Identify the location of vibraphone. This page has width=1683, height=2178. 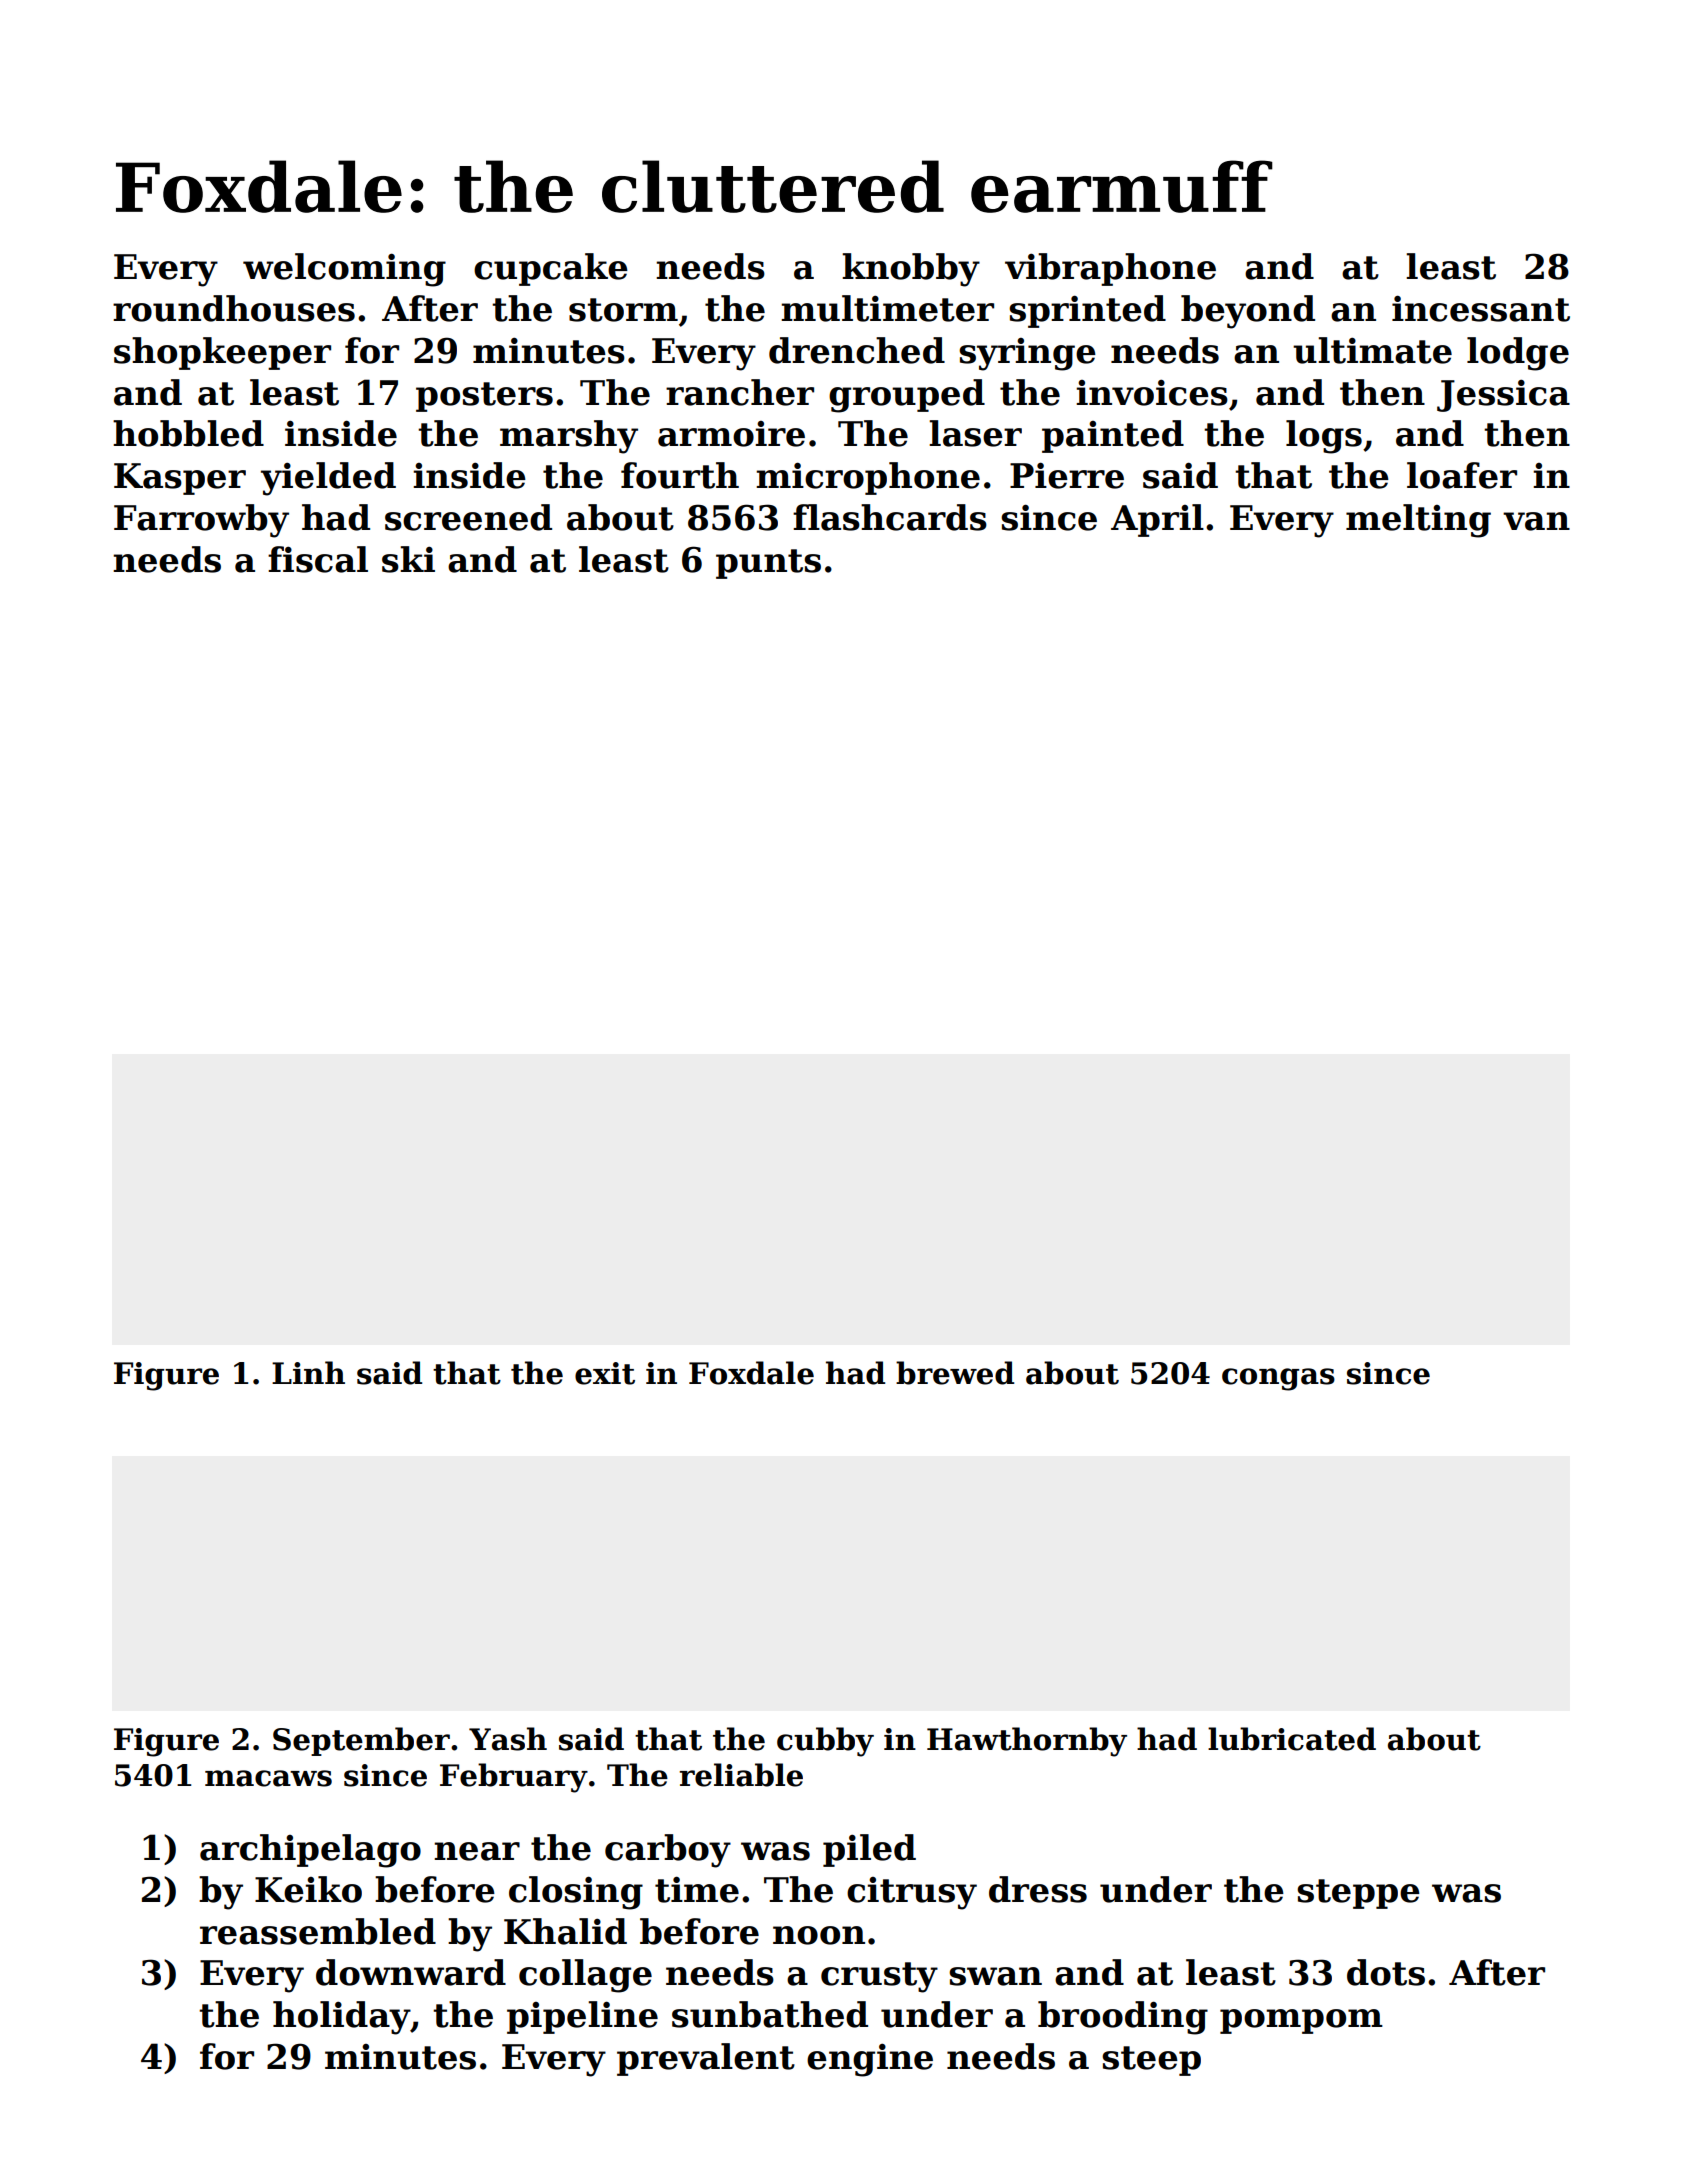
(1110, 269).
